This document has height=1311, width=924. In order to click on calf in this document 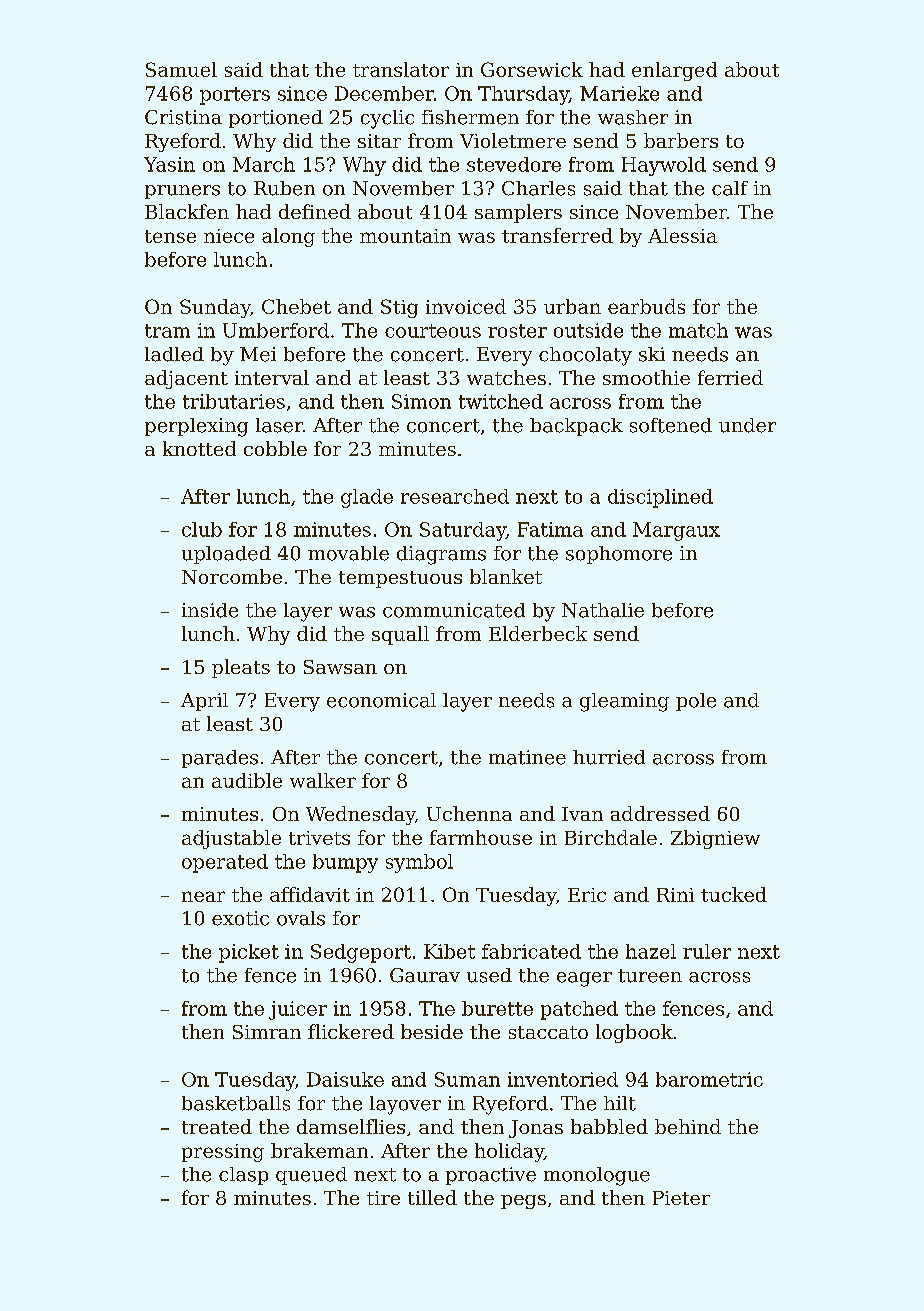, I will do `click(730, 188)`.
